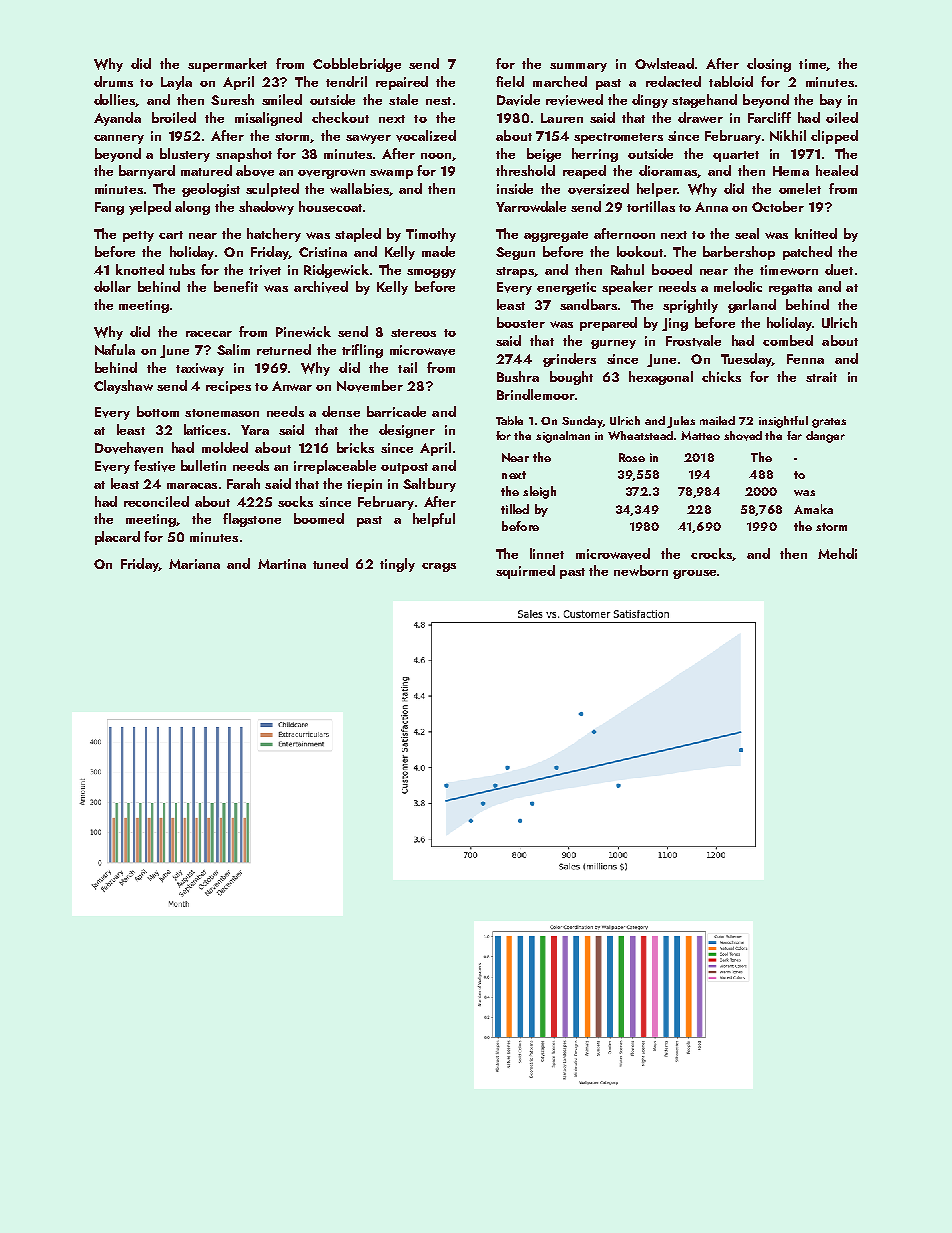  Describe the element at coordinates (531, 206) in the image. I see `Yarrowdale` at that location.
